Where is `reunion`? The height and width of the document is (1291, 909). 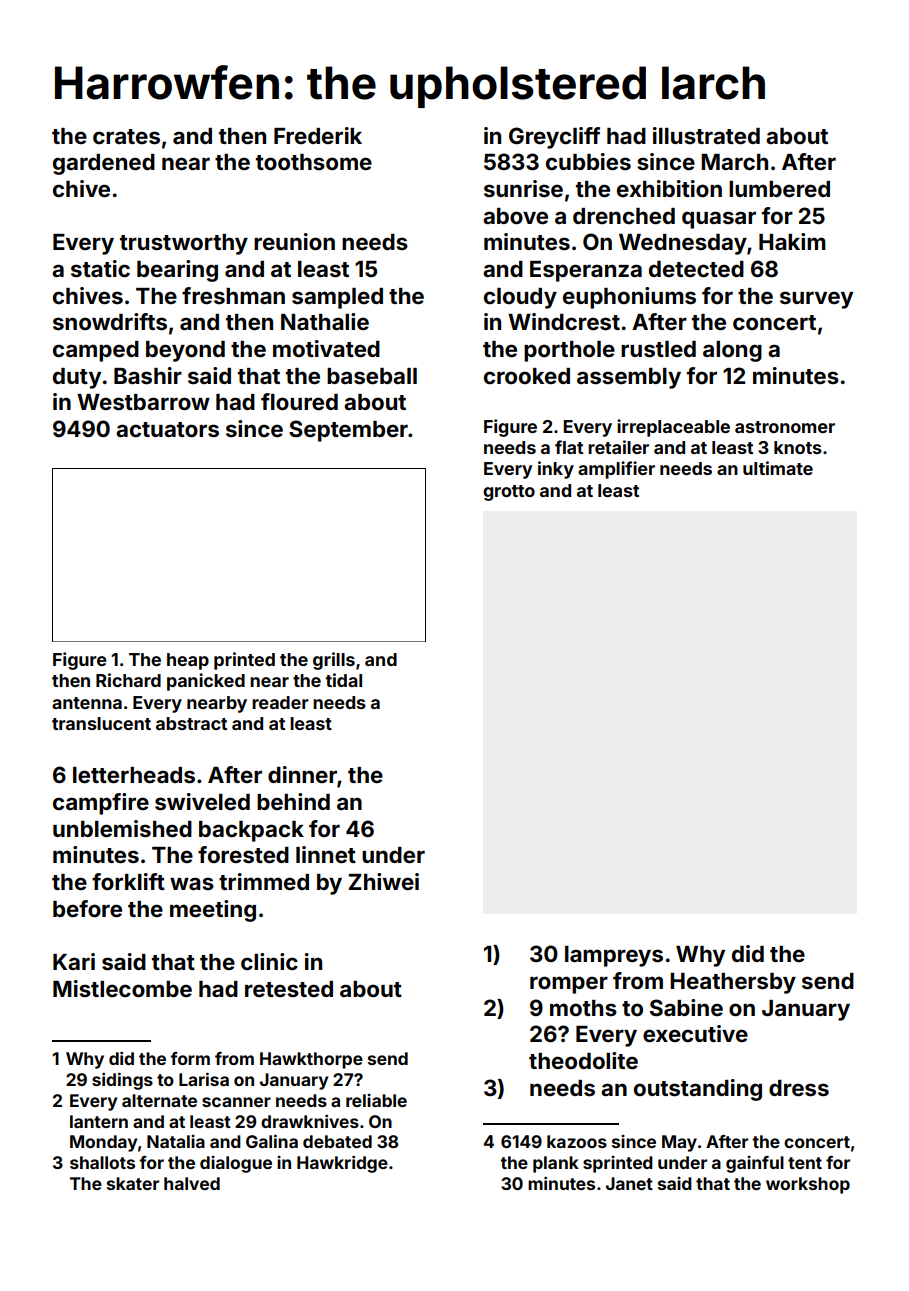
reunion is located at coordinates (294, 241).
